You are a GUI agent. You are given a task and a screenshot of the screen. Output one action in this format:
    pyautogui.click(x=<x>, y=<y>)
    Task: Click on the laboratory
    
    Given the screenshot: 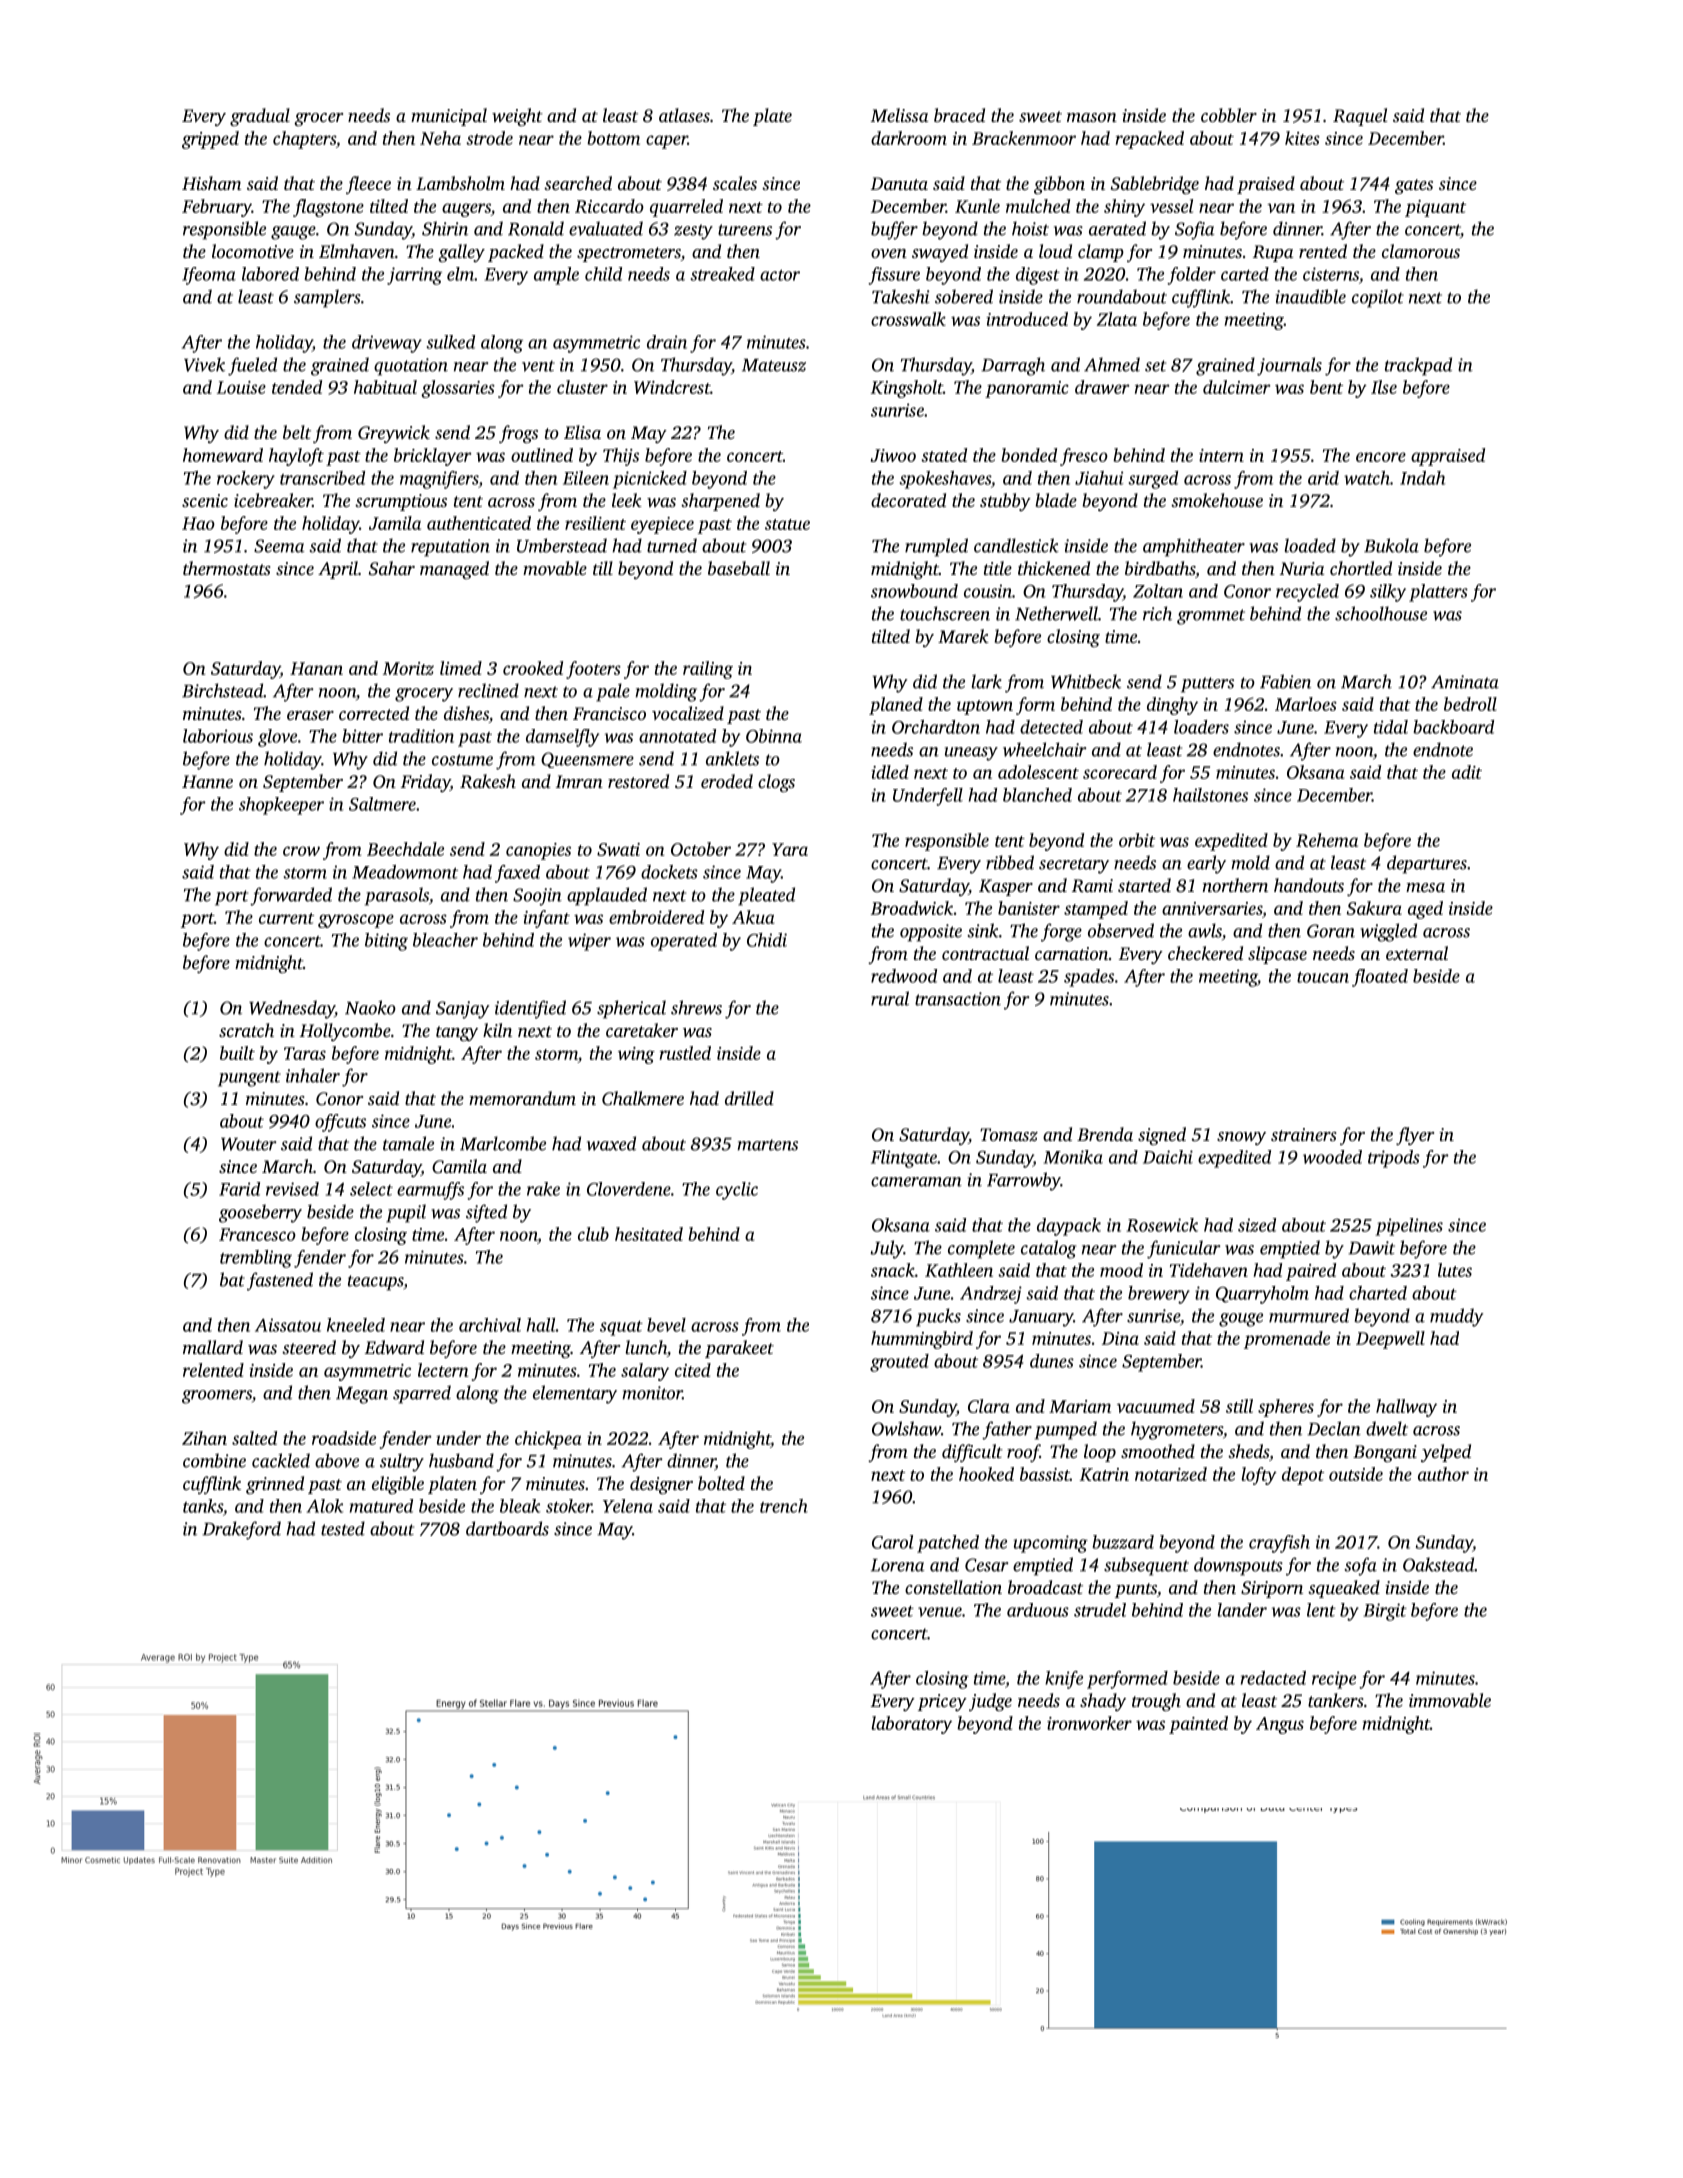 What is the action you would take?
    pyautogui.click(x=911, y=1725)
